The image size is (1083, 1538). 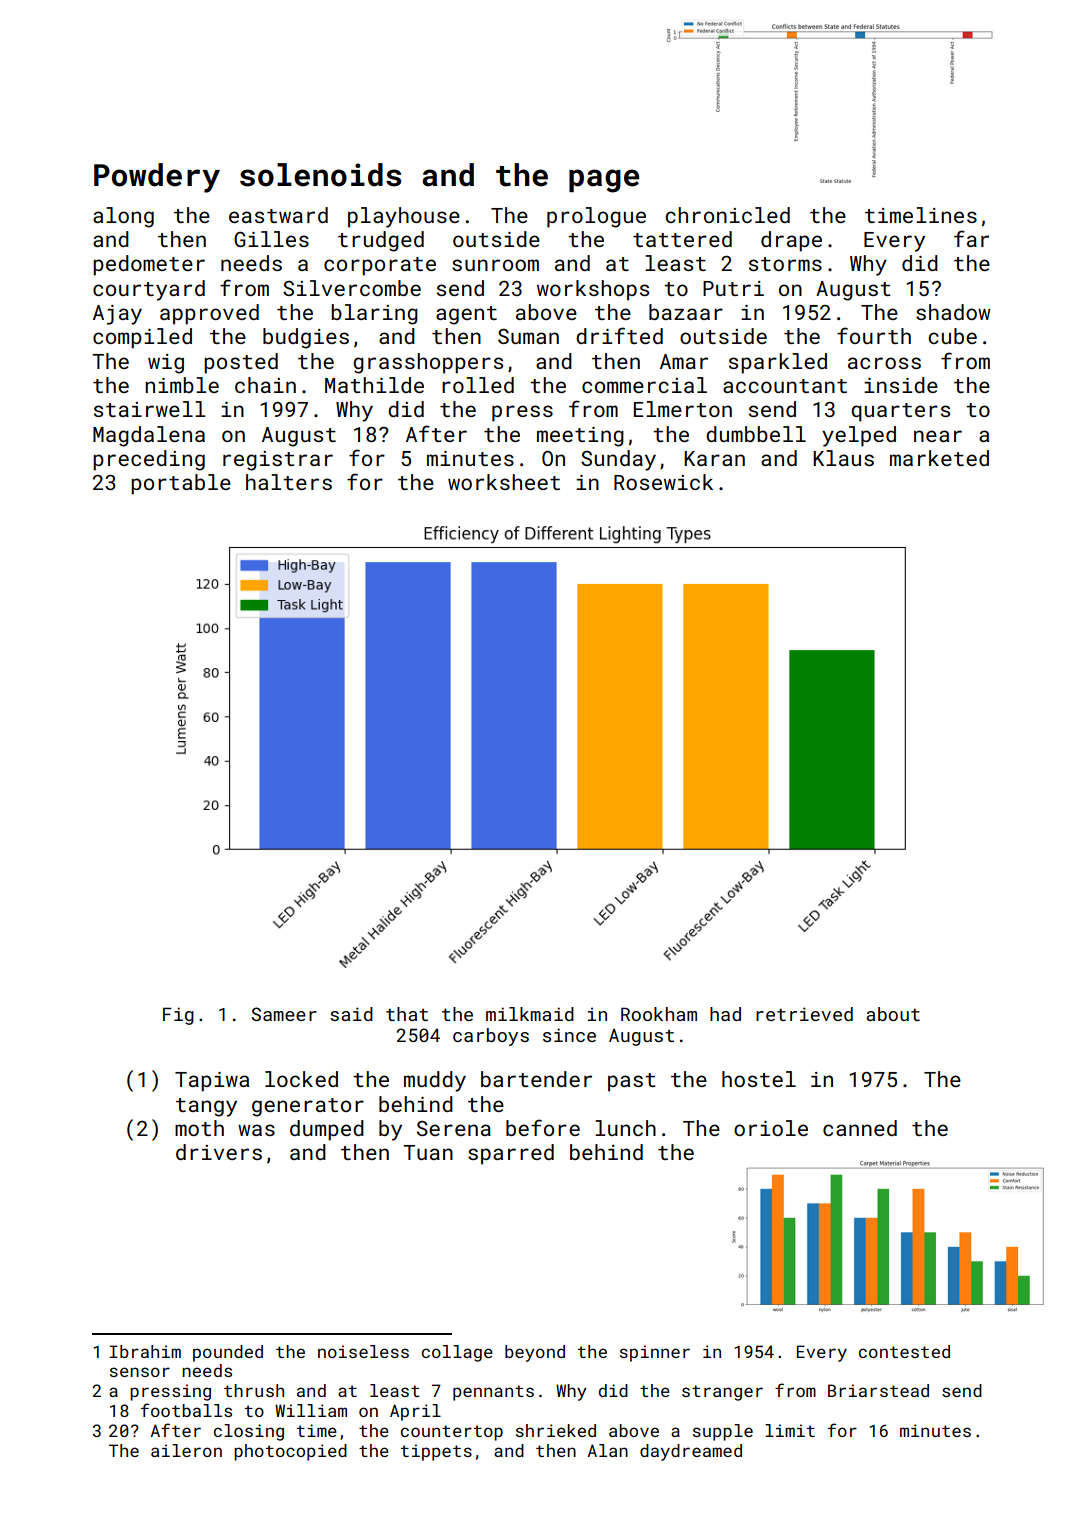 What do you see at coordinates (140, 1372) in the image?
I see `sensor` at bounding box center [140, 1372].
